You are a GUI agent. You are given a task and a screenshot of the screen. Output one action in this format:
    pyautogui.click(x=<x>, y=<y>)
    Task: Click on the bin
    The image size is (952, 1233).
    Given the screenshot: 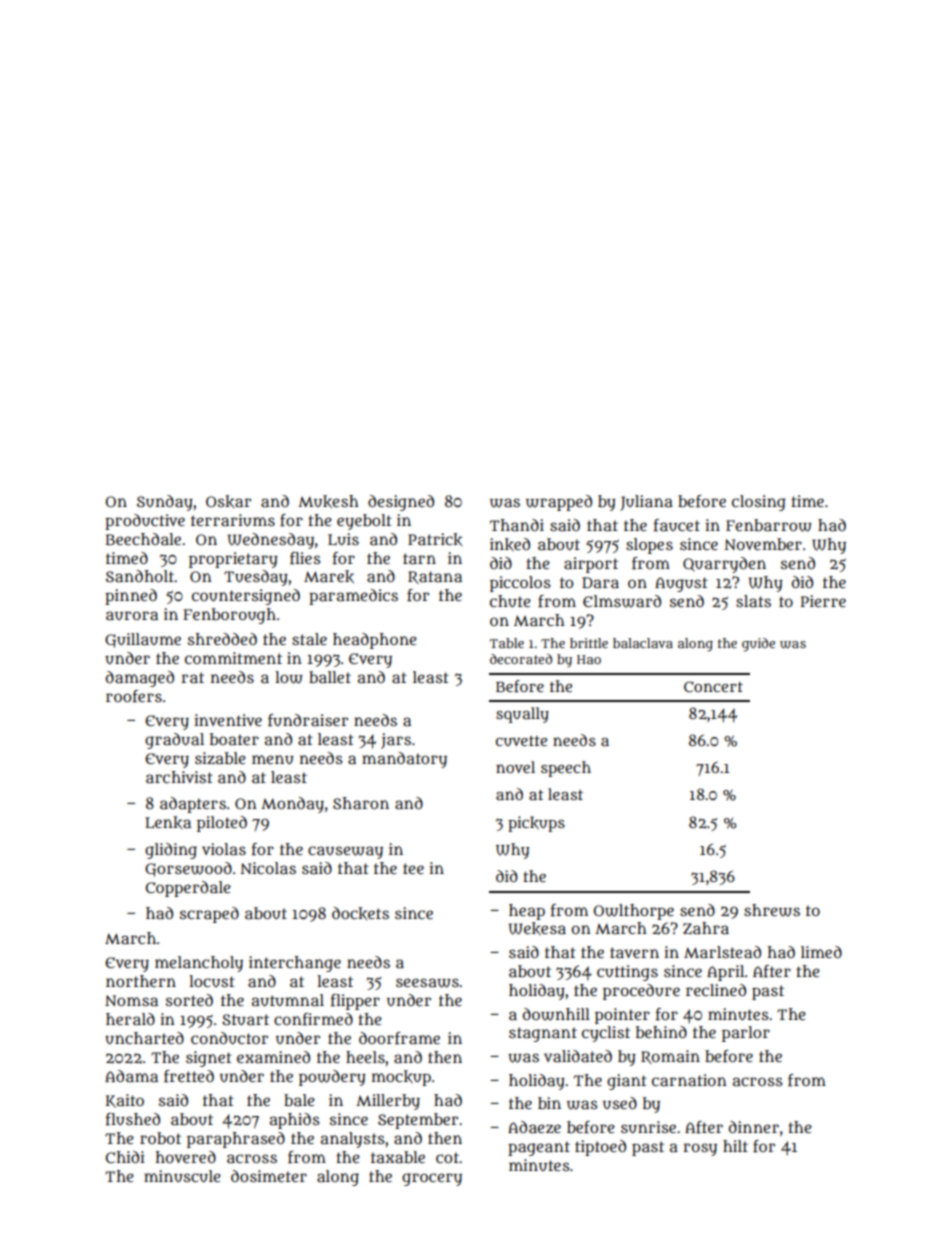 What is the action you would take?
    pyautogui.click(x=549, y=1103)
